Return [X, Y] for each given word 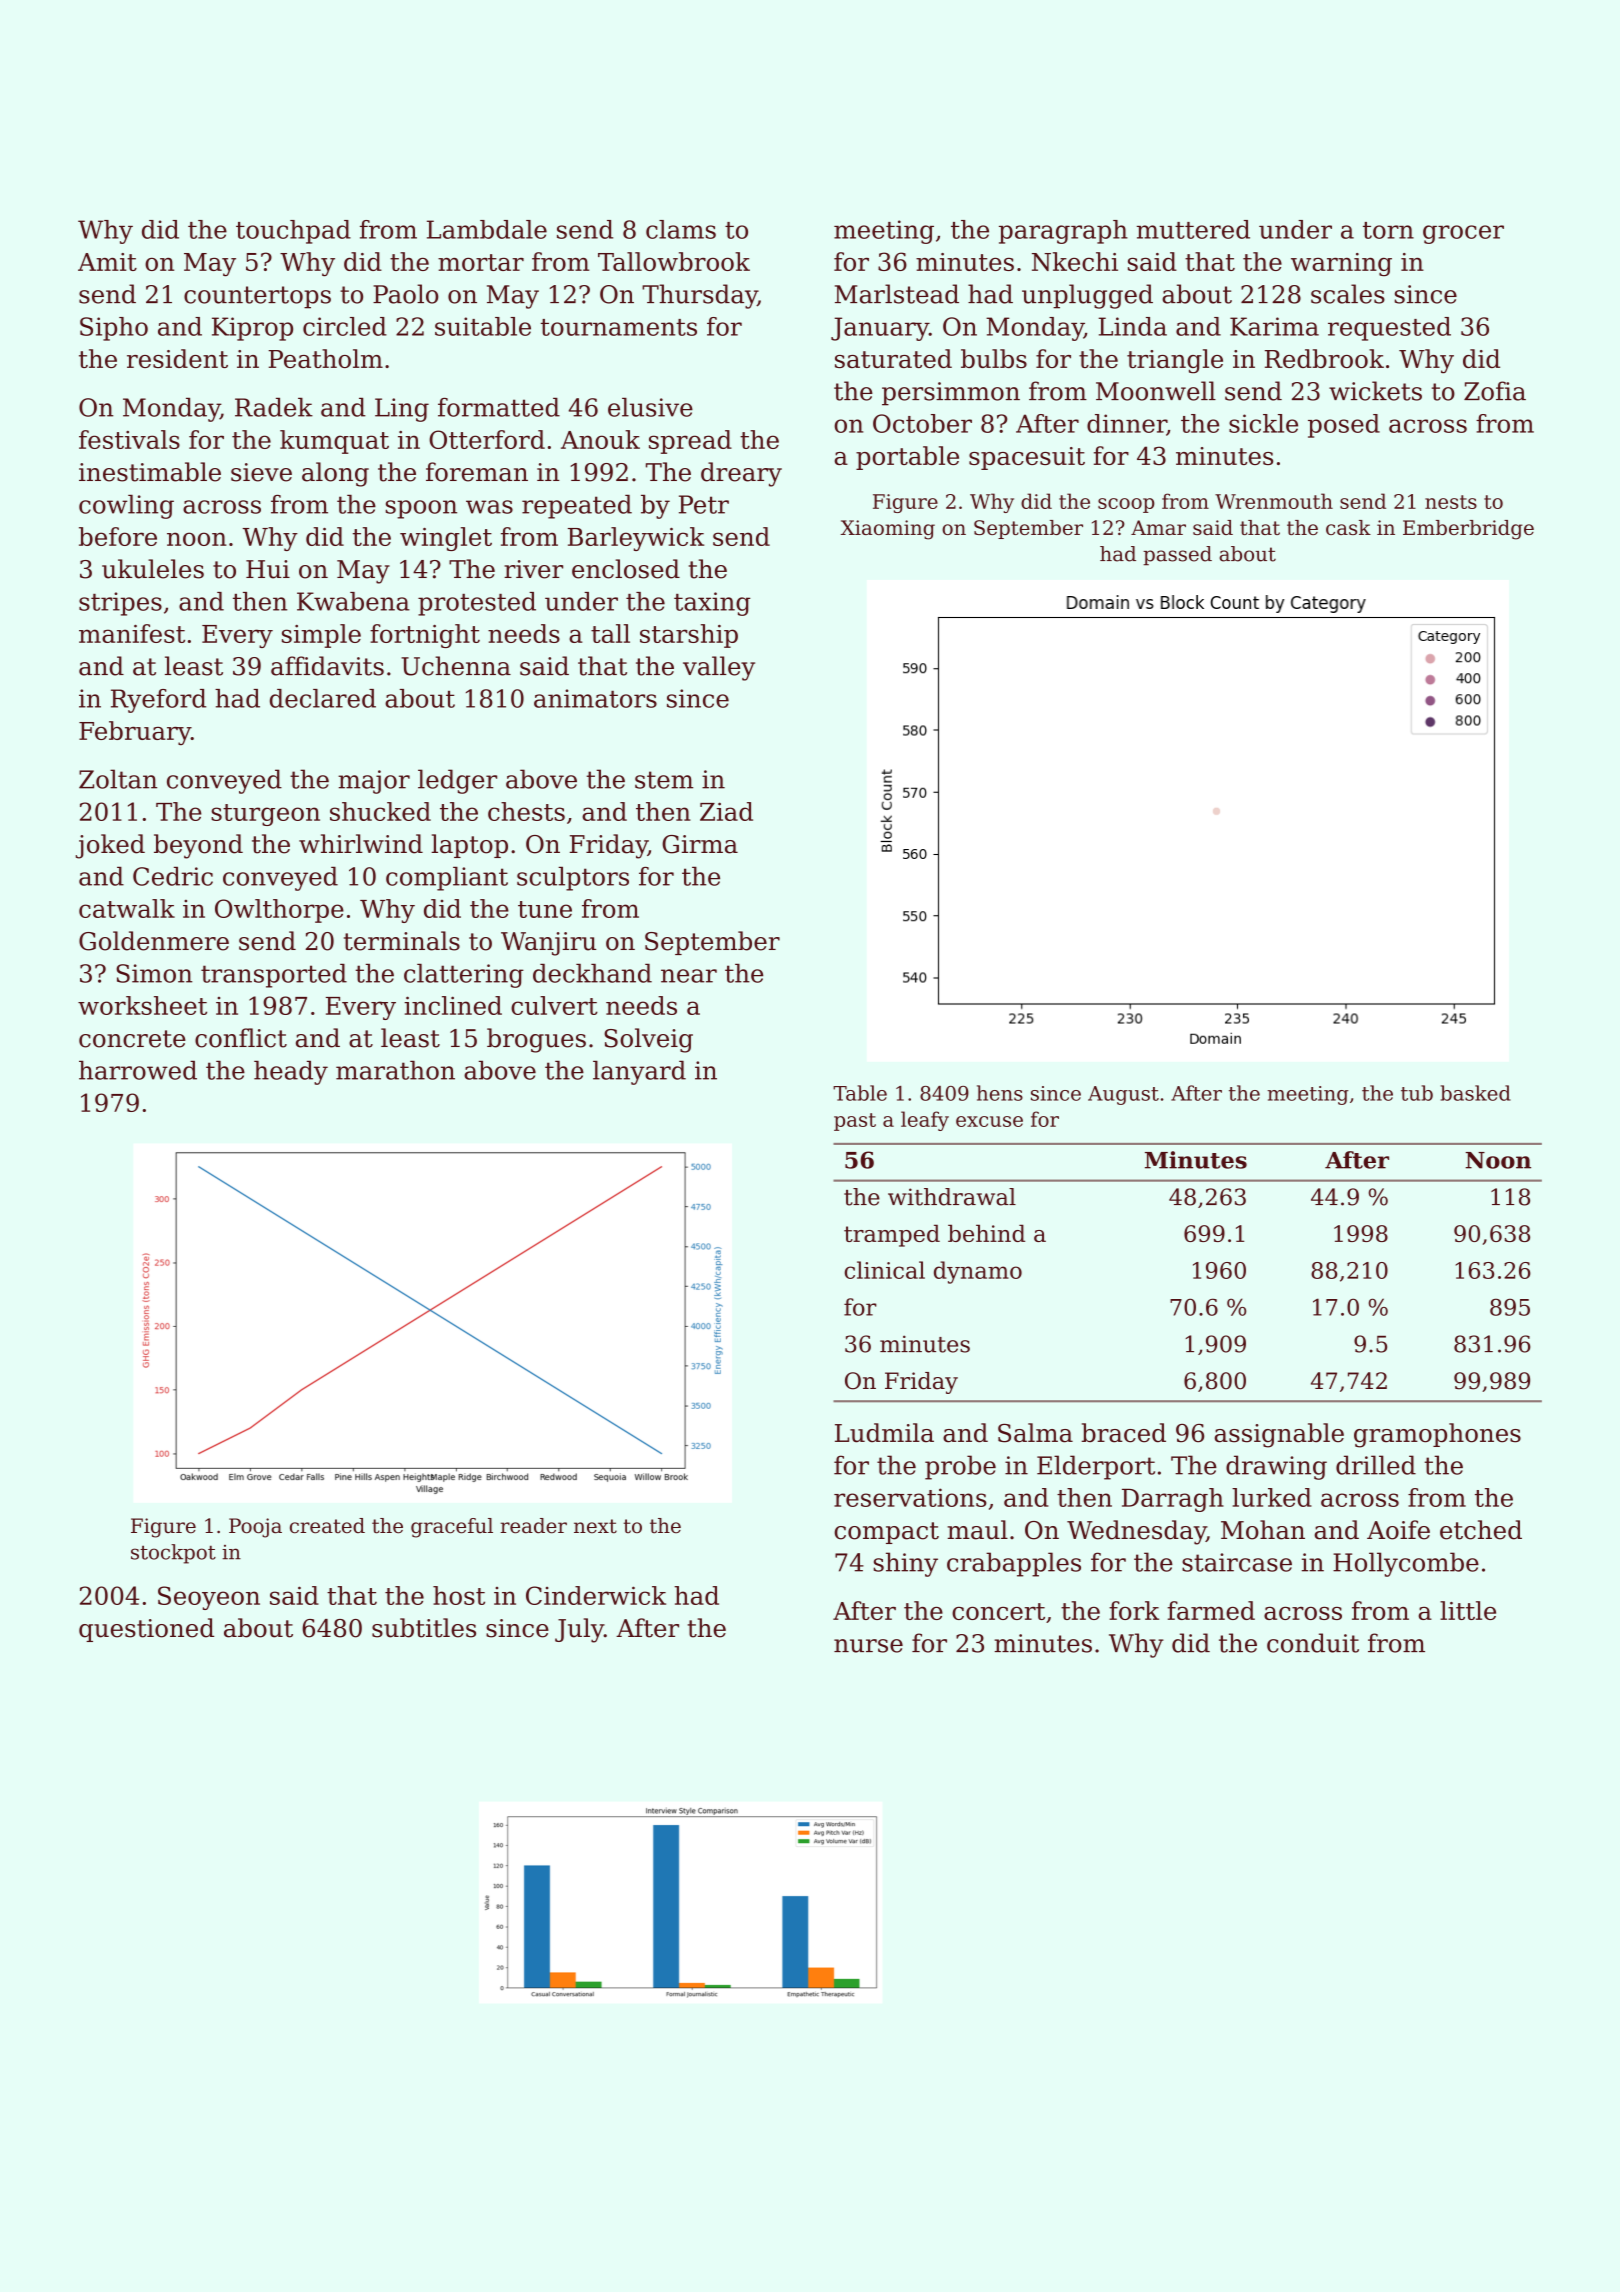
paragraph [1063, 232]
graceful [452, 1528]
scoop [1126, 505]
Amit [107, 262]
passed [1177, 556]
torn [1388, 230]
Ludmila [884, 1433]
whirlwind [361, 844]
